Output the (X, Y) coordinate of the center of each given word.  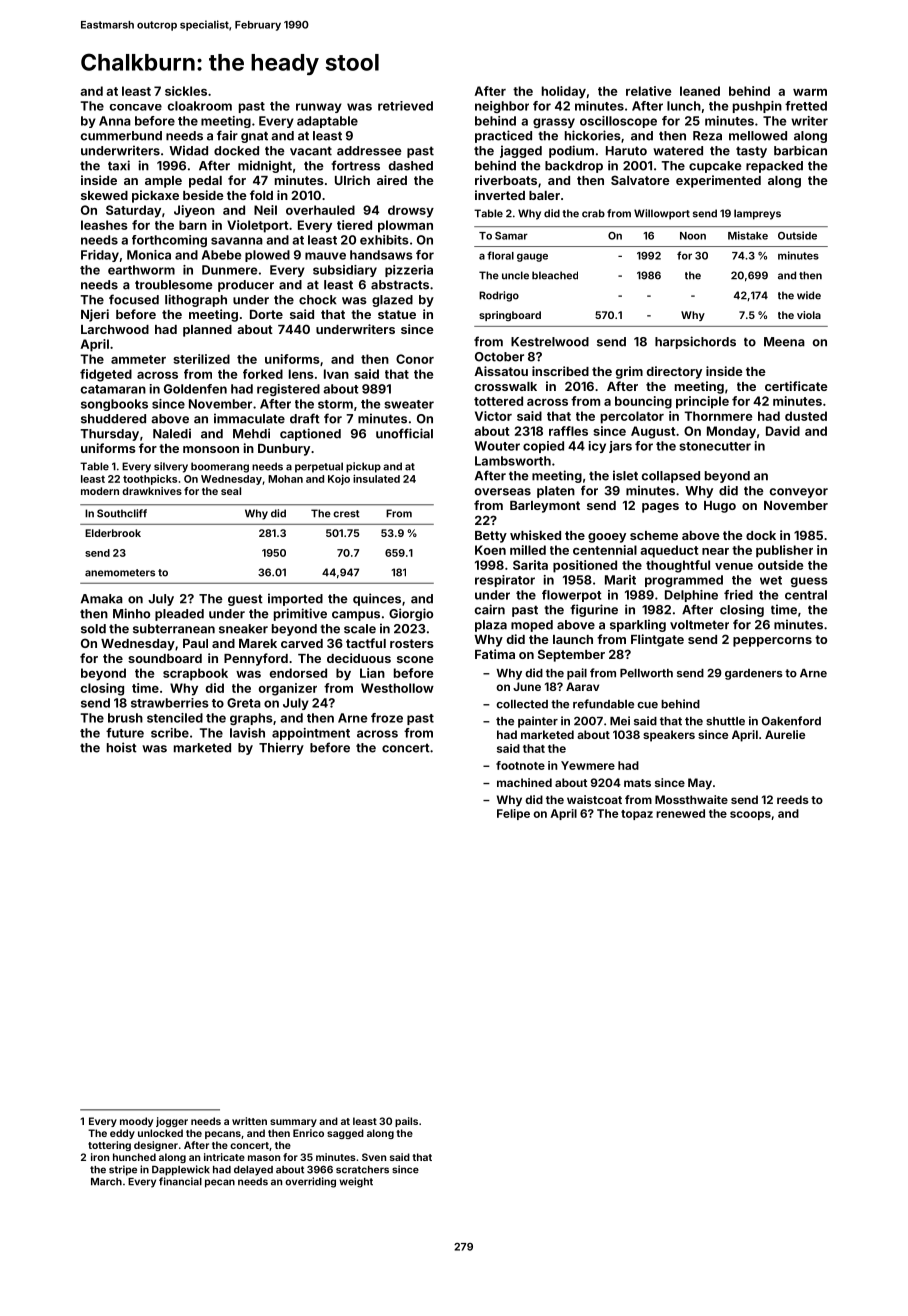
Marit (620, 580)
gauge (532, 257)
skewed (104, 195)
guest (245, 600)
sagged (345, 1134)
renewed (680, 813)
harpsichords (695, 342)
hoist (122, 747)
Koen (490, 550)
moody (136, 1122)
